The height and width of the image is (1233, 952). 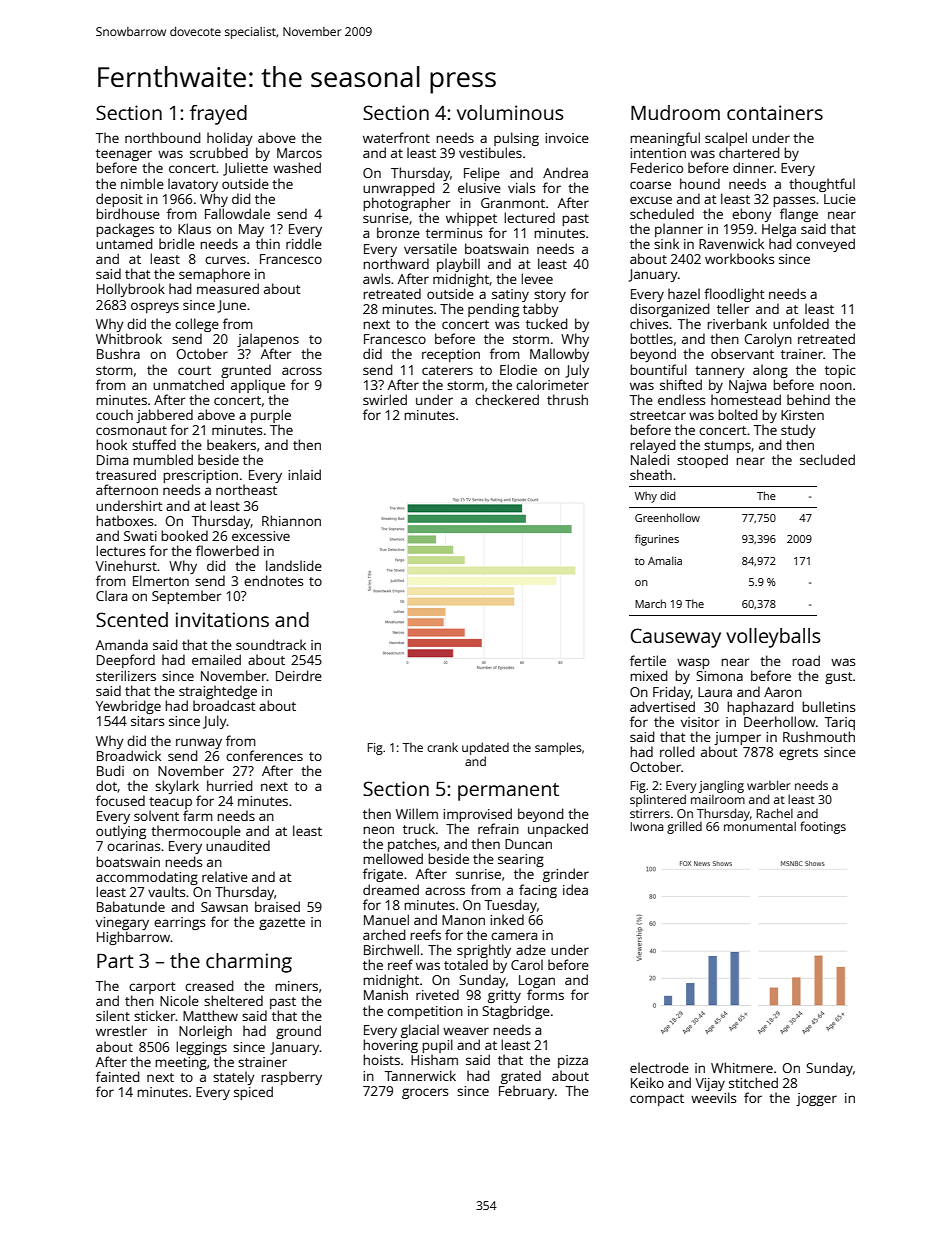 I want to click on footings, so click(x=823, y=827).
